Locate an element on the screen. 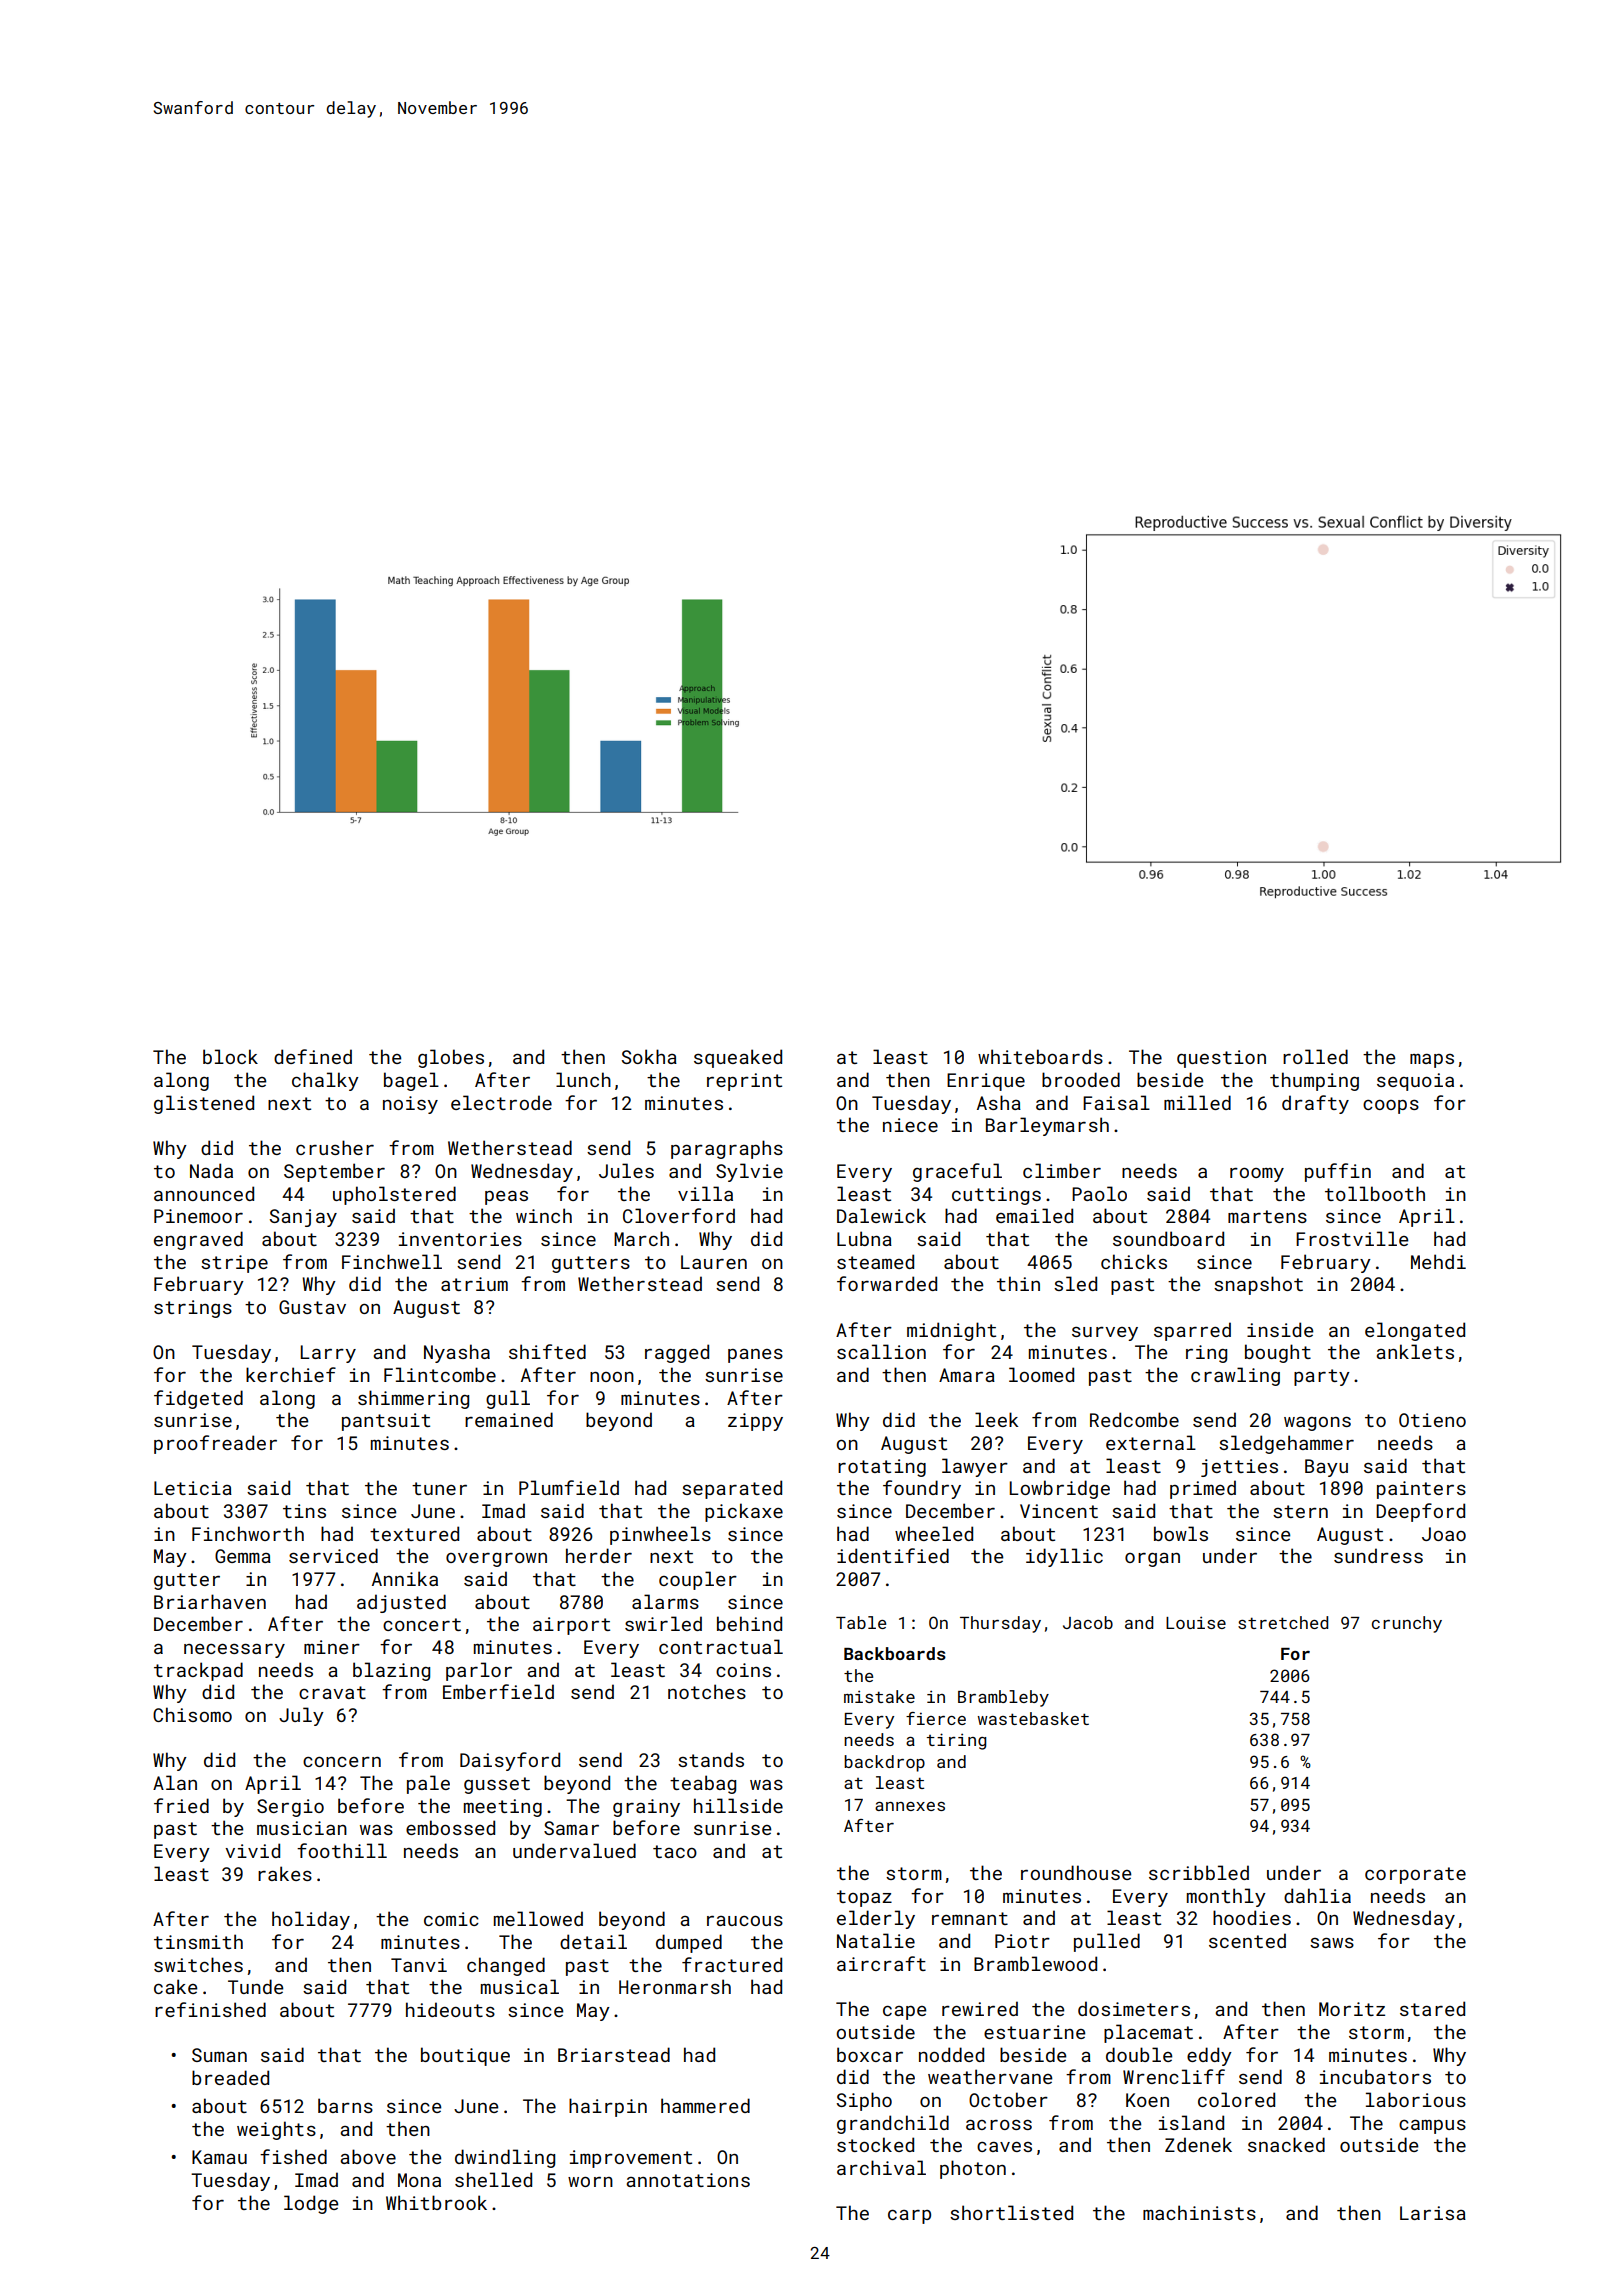 The width and height of the screenshot is (1620, 2292). Finchworth is located at coordinates (248, 1533).
